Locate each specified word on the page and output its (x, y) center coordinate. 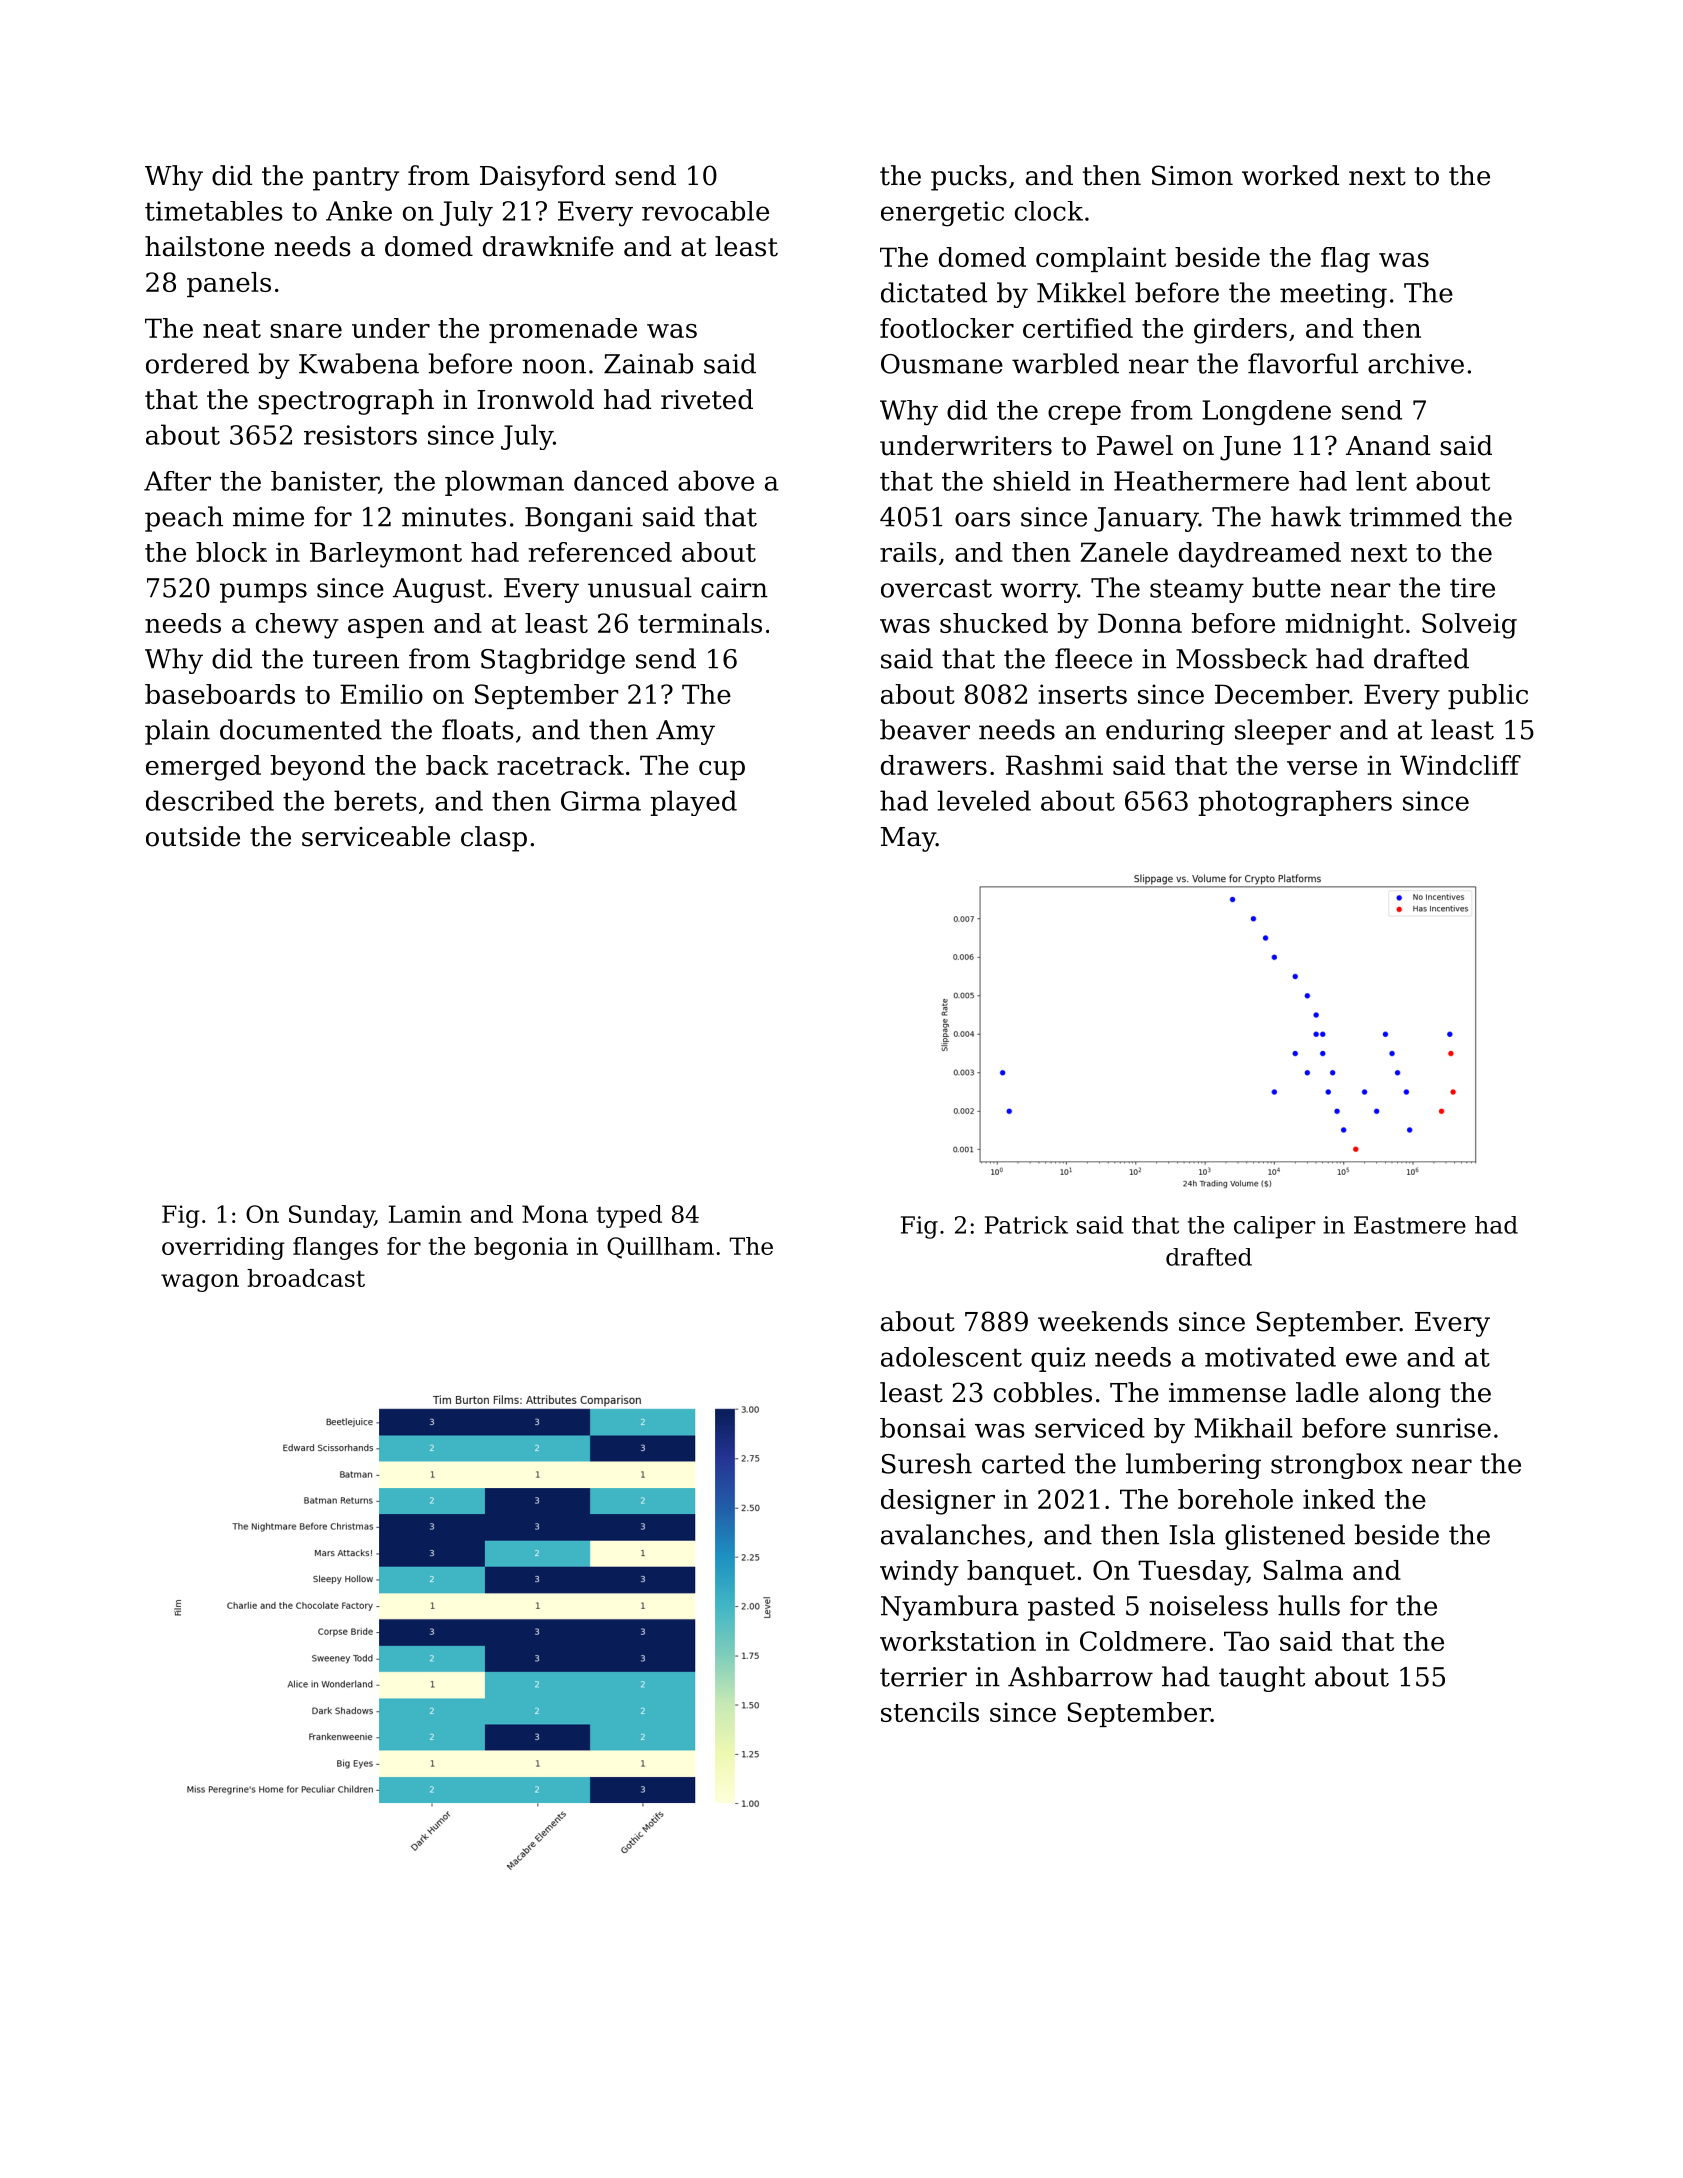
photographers (1295, 803)
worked (1290, 175)
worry (1039, 593)
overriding (223, 1248)
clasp (494, 839)
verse (1322, 768)
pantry (356, 179)
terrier (923, 1677)
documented (301, 729)
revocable (705, 211)
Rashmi (1054, 765)
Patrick (1026, 1225)
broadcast (306, 1278)
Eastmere (1410, 1225)
